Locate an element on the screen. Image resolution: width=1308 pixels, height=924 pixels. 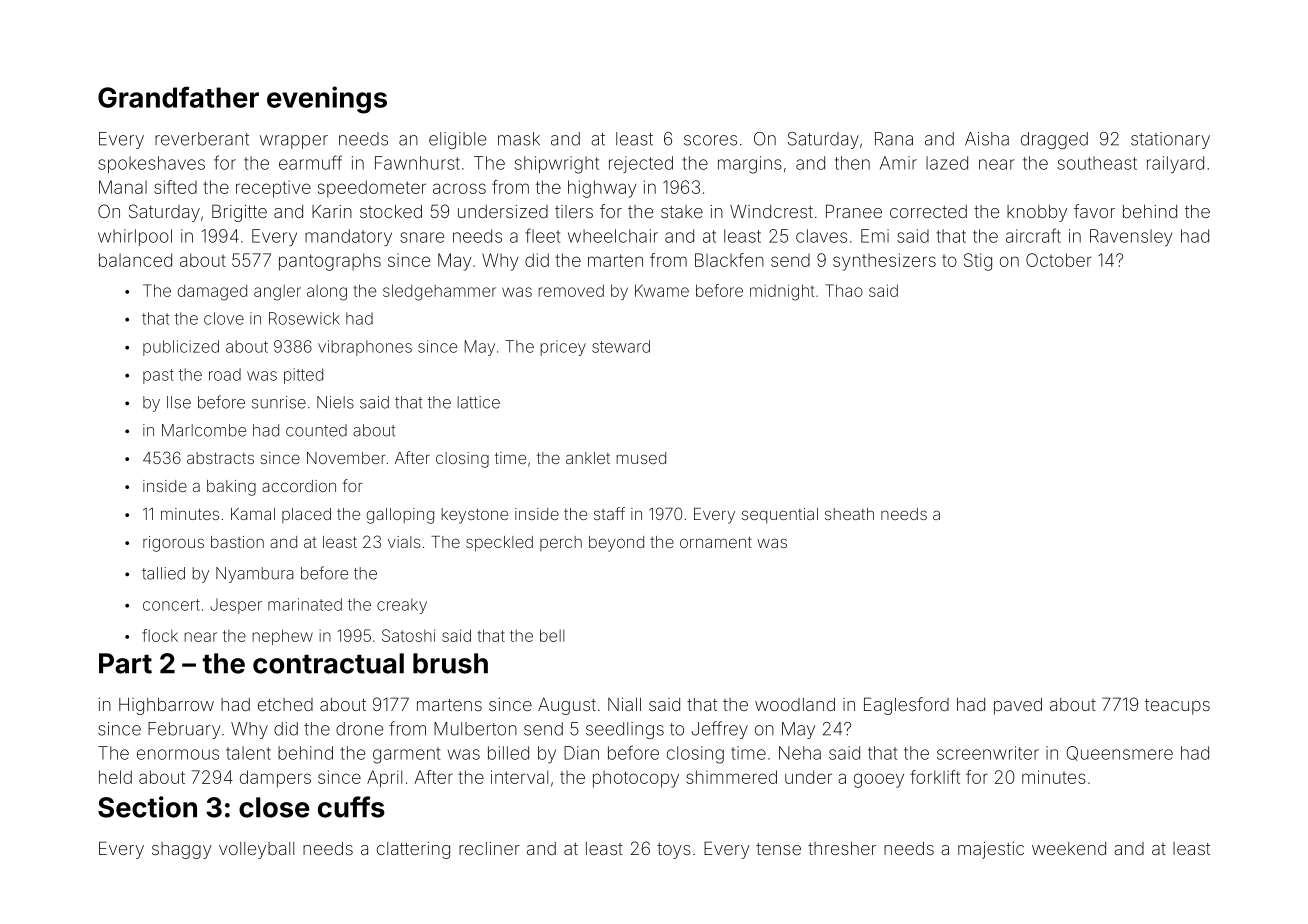
vials is located at coordinates (404, 542).
